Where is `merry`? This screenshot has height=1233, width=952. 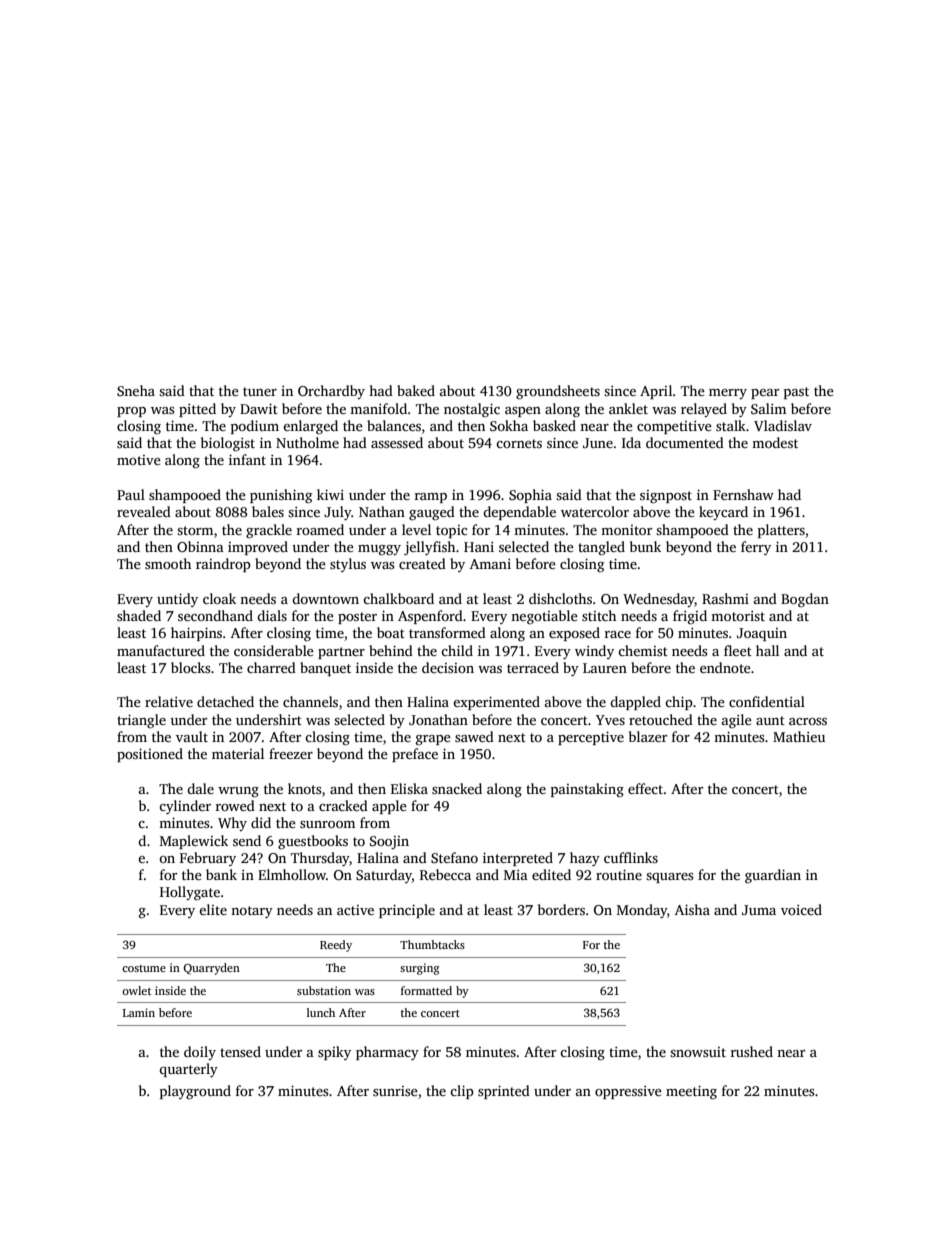
merry is located at coordinates (728, 394).
